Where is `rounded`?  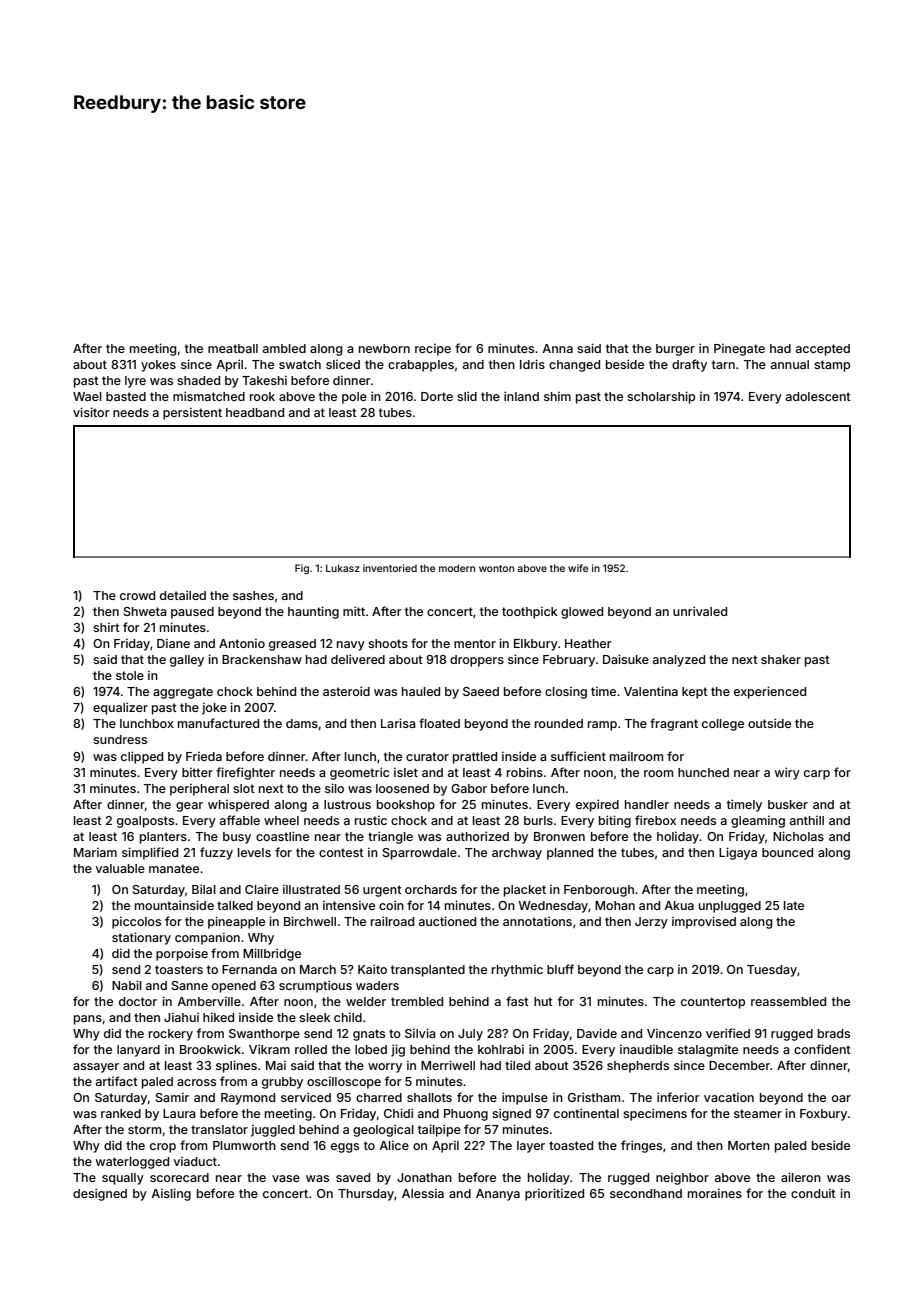 rounded is located at coordinates (559, 723).
